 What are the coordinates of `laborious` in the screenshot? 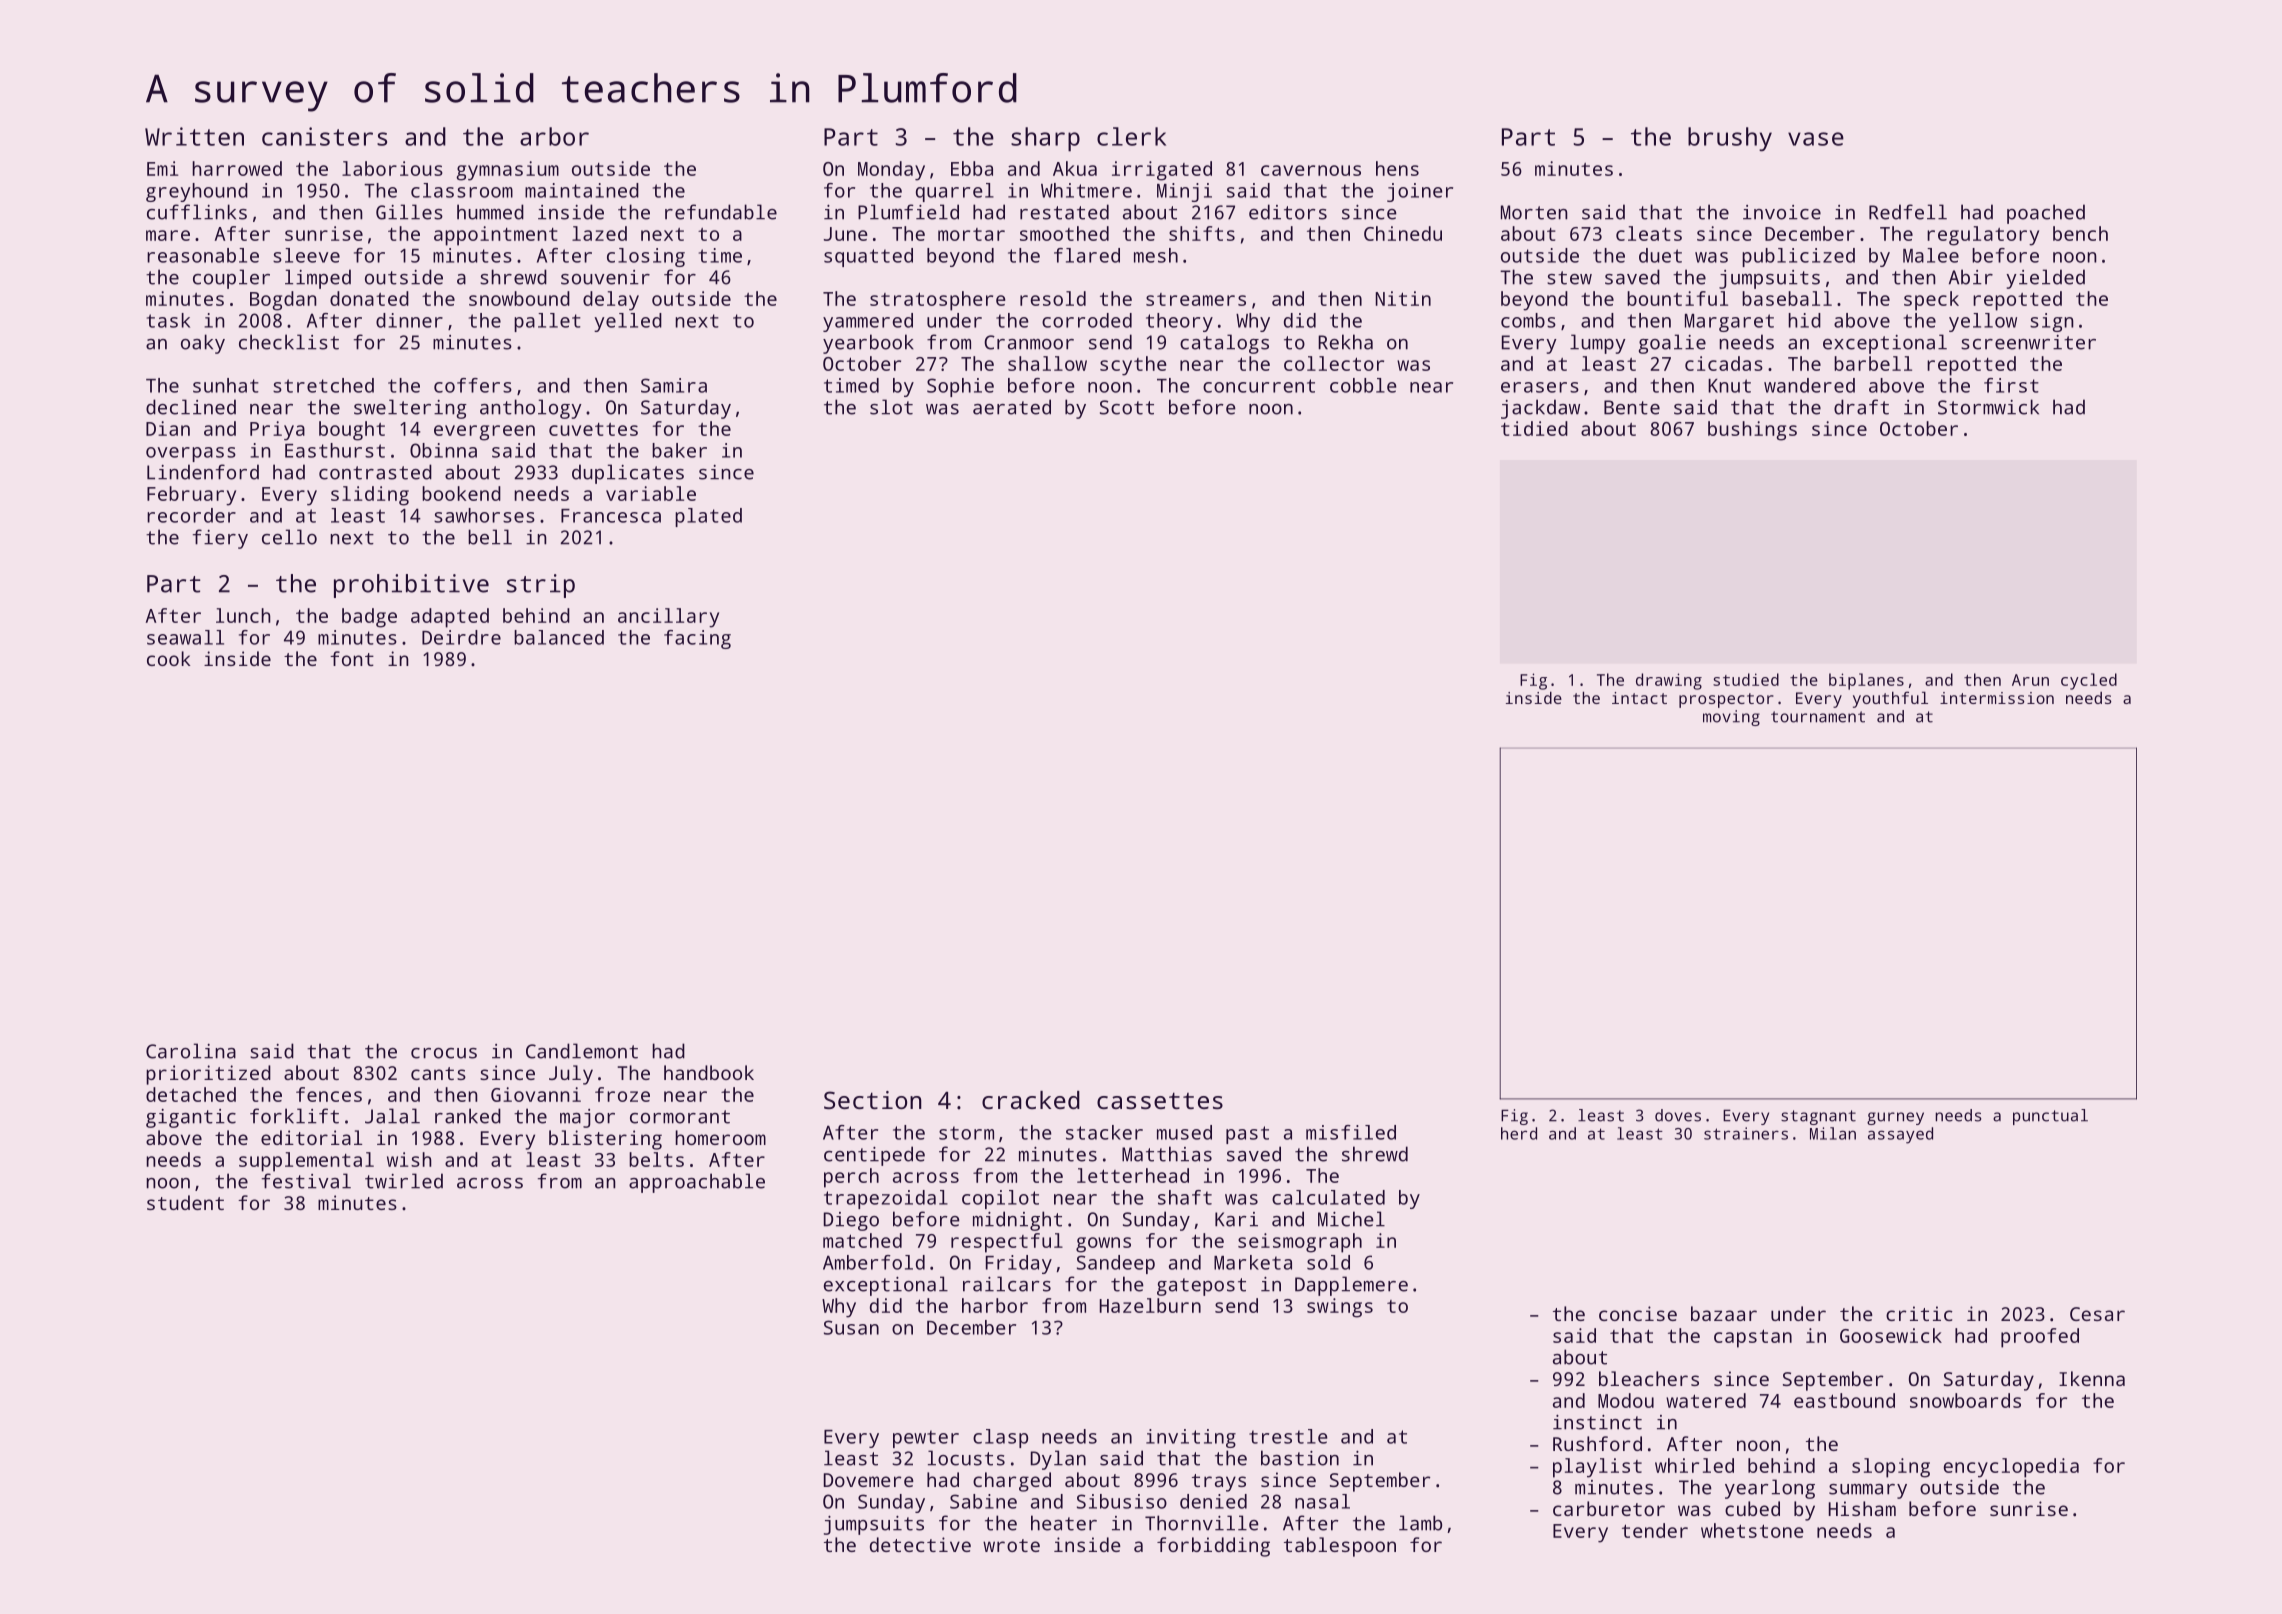 It's located at (392, 168).
